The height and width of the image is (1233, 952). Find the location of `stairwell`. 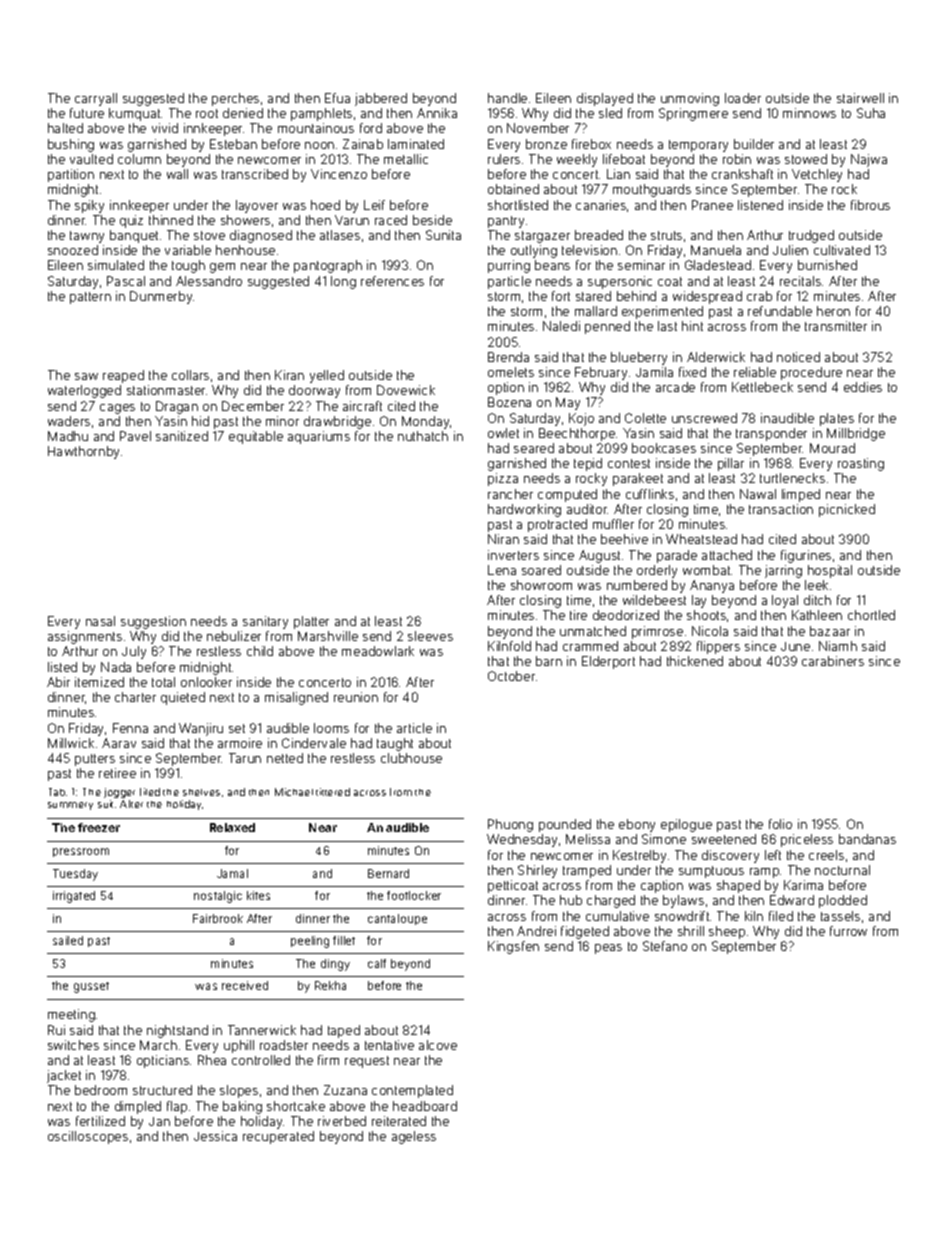

stairwell is located at coordinates (860, 98).
